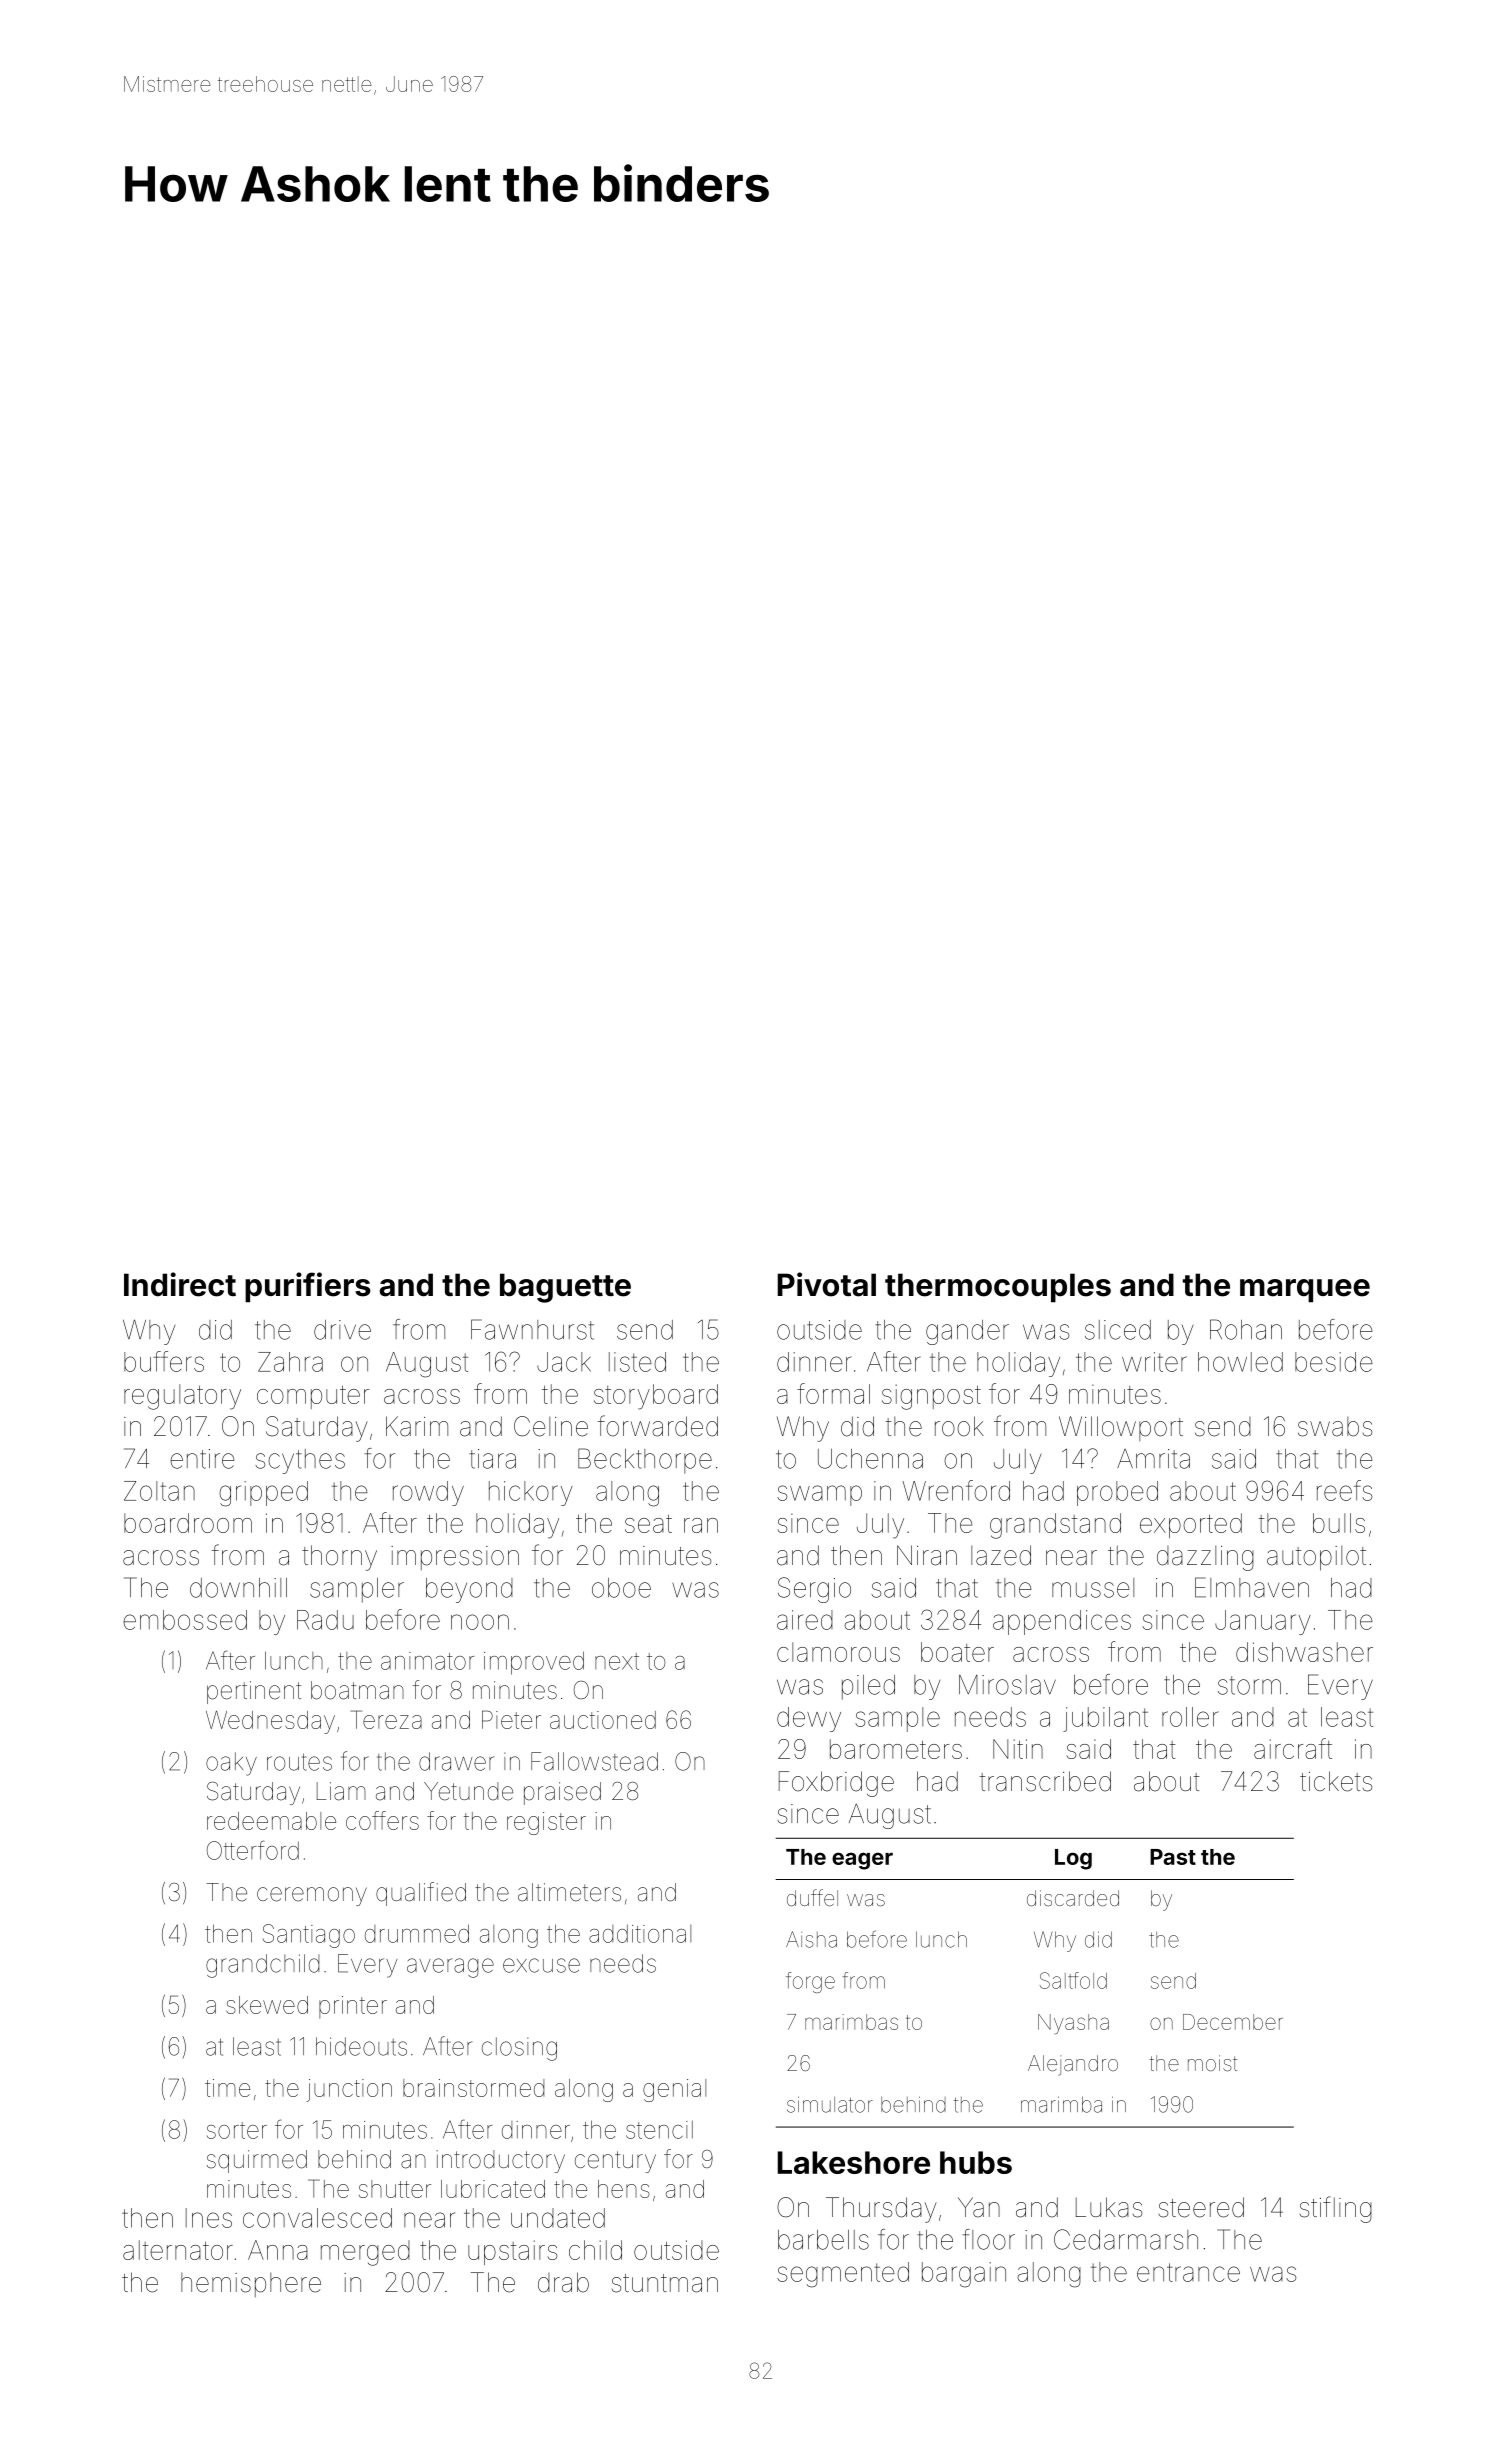  What do you see at coordinates (519, 2049) in the screenshot?
I see `closing` at bounding box center [519, 2049].
